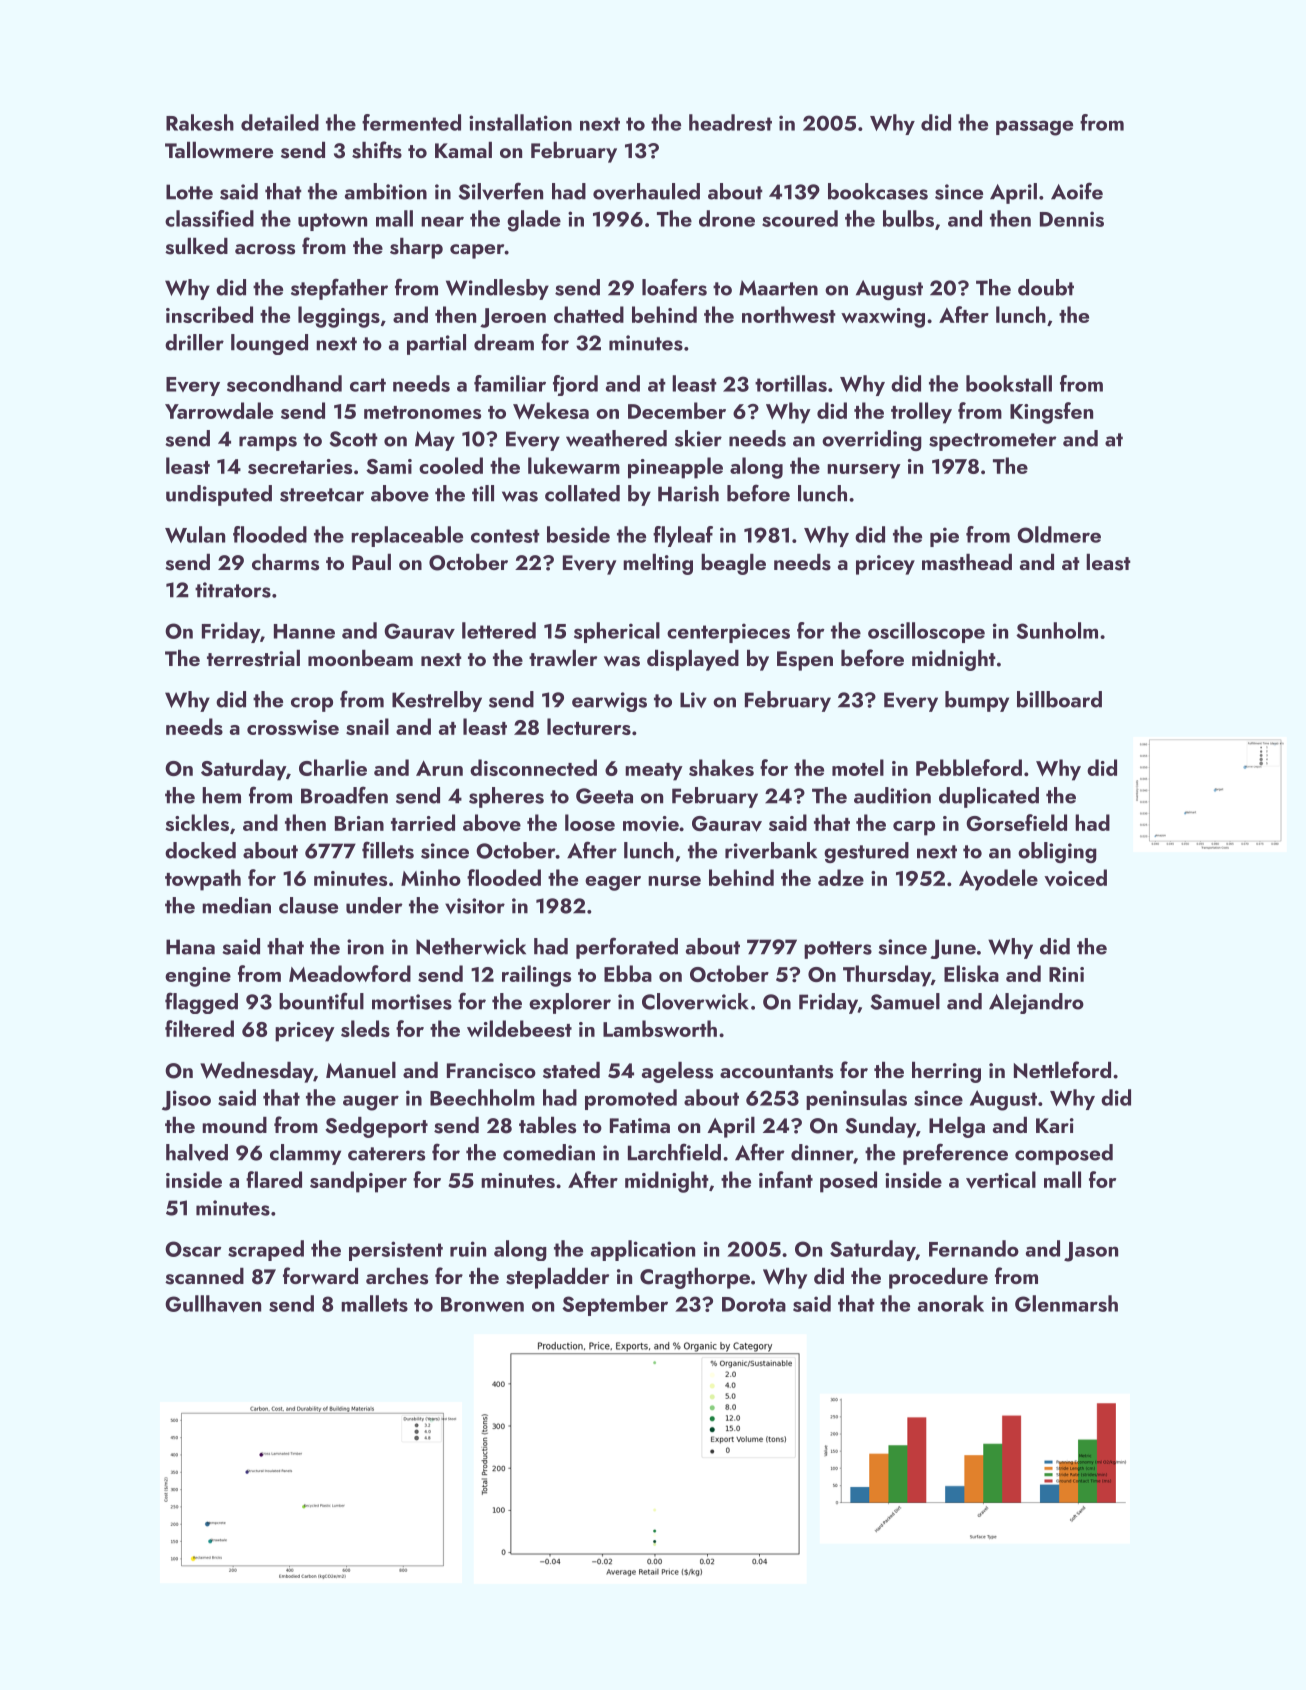 The width and height of the screenshot is (1306, 1690). Describe the element at coordinates (482, 1304) in the screenshot. I see `Bronwen` at that location.
